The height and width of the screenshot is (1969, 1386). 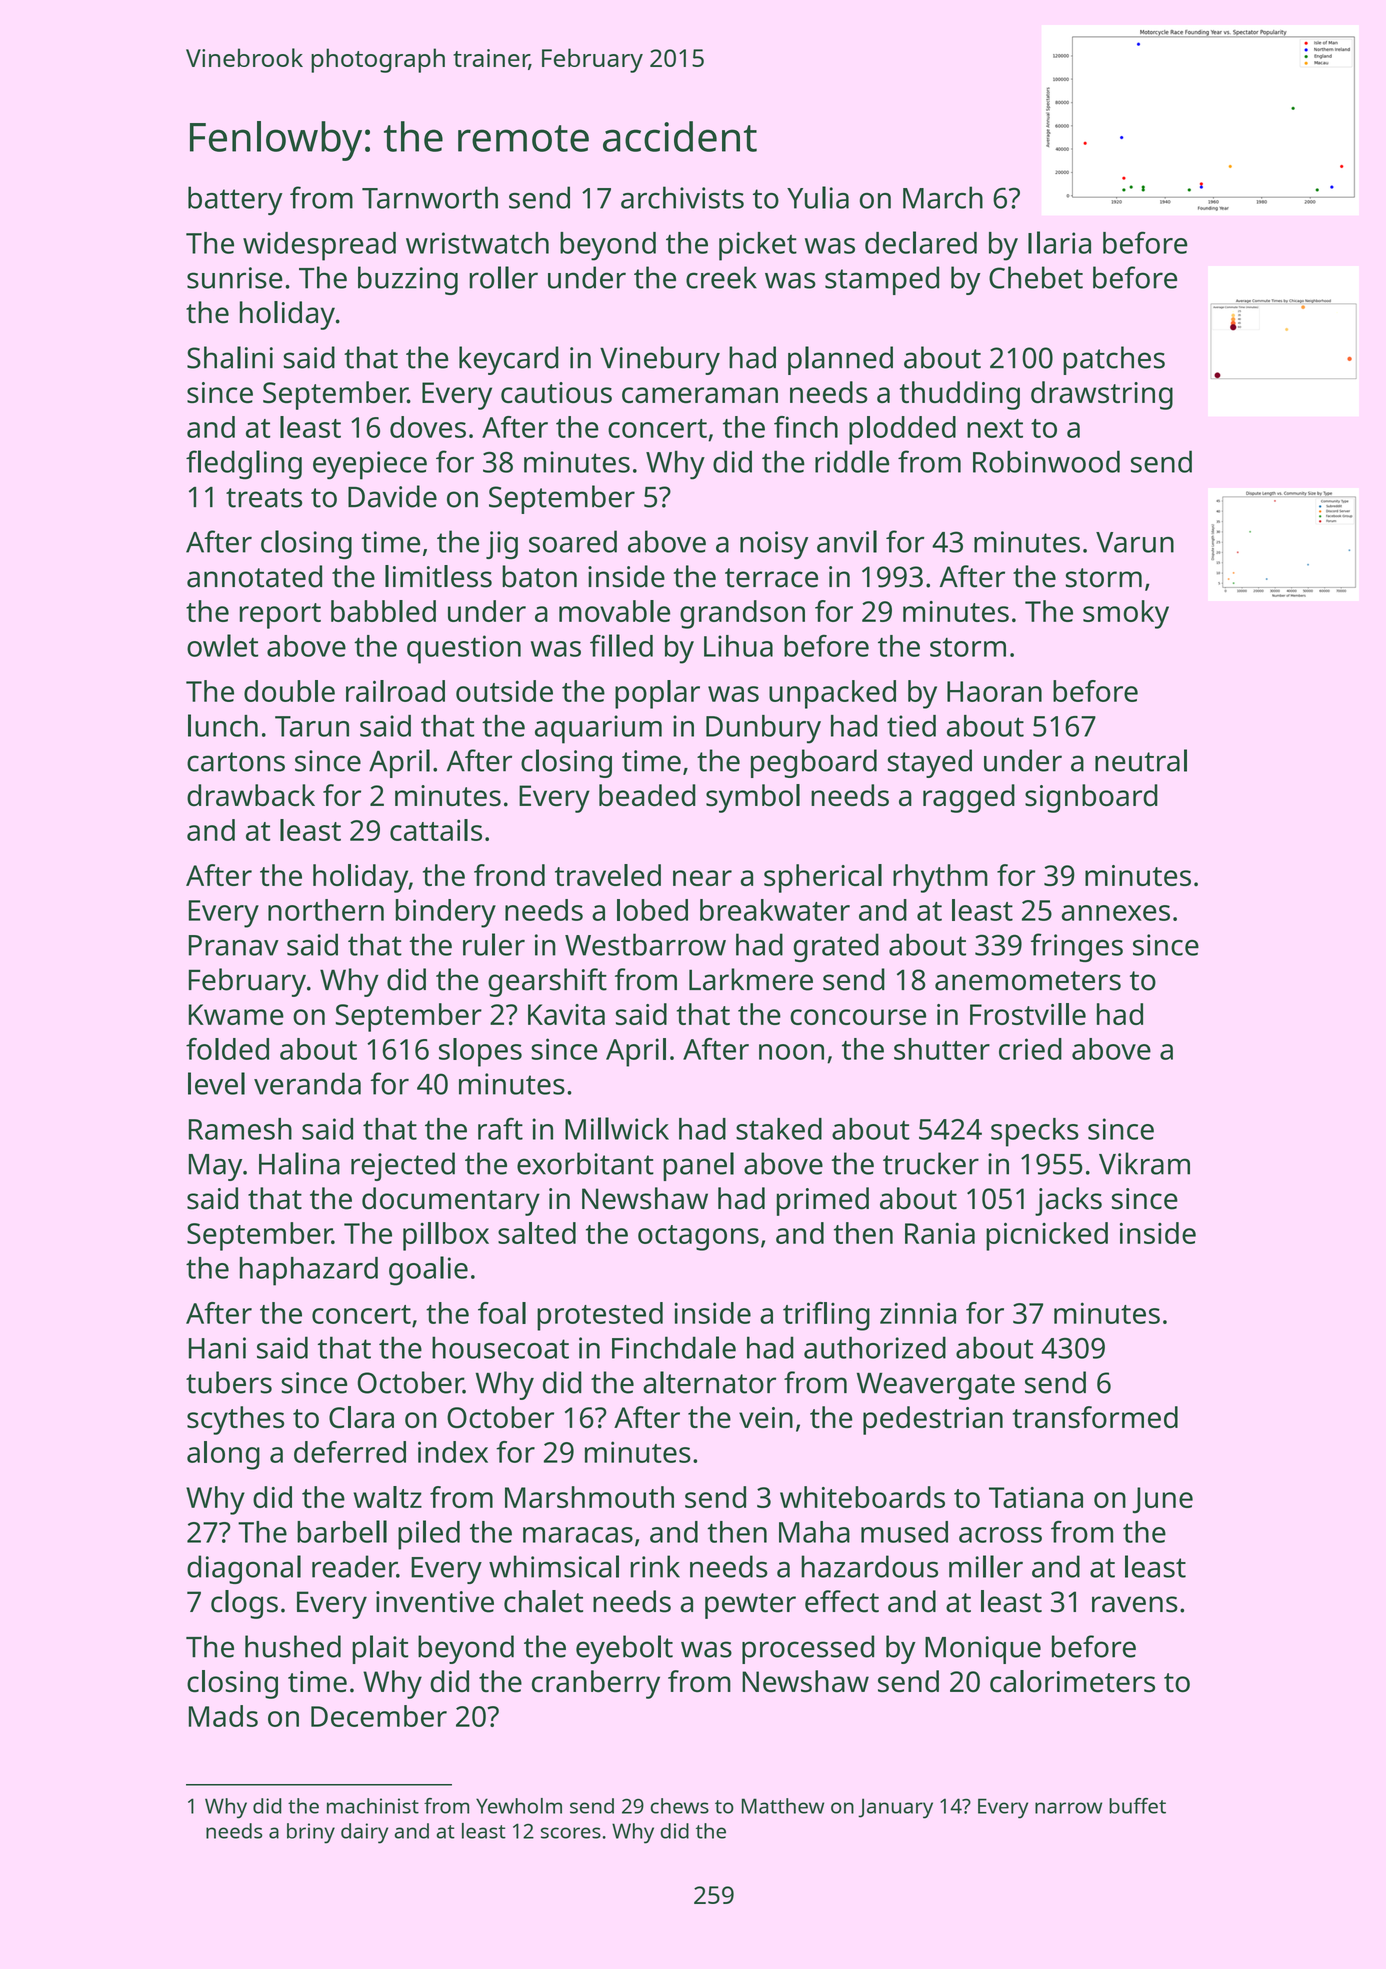 I want to click on Ilaria, so click(x=1059, y=242).
